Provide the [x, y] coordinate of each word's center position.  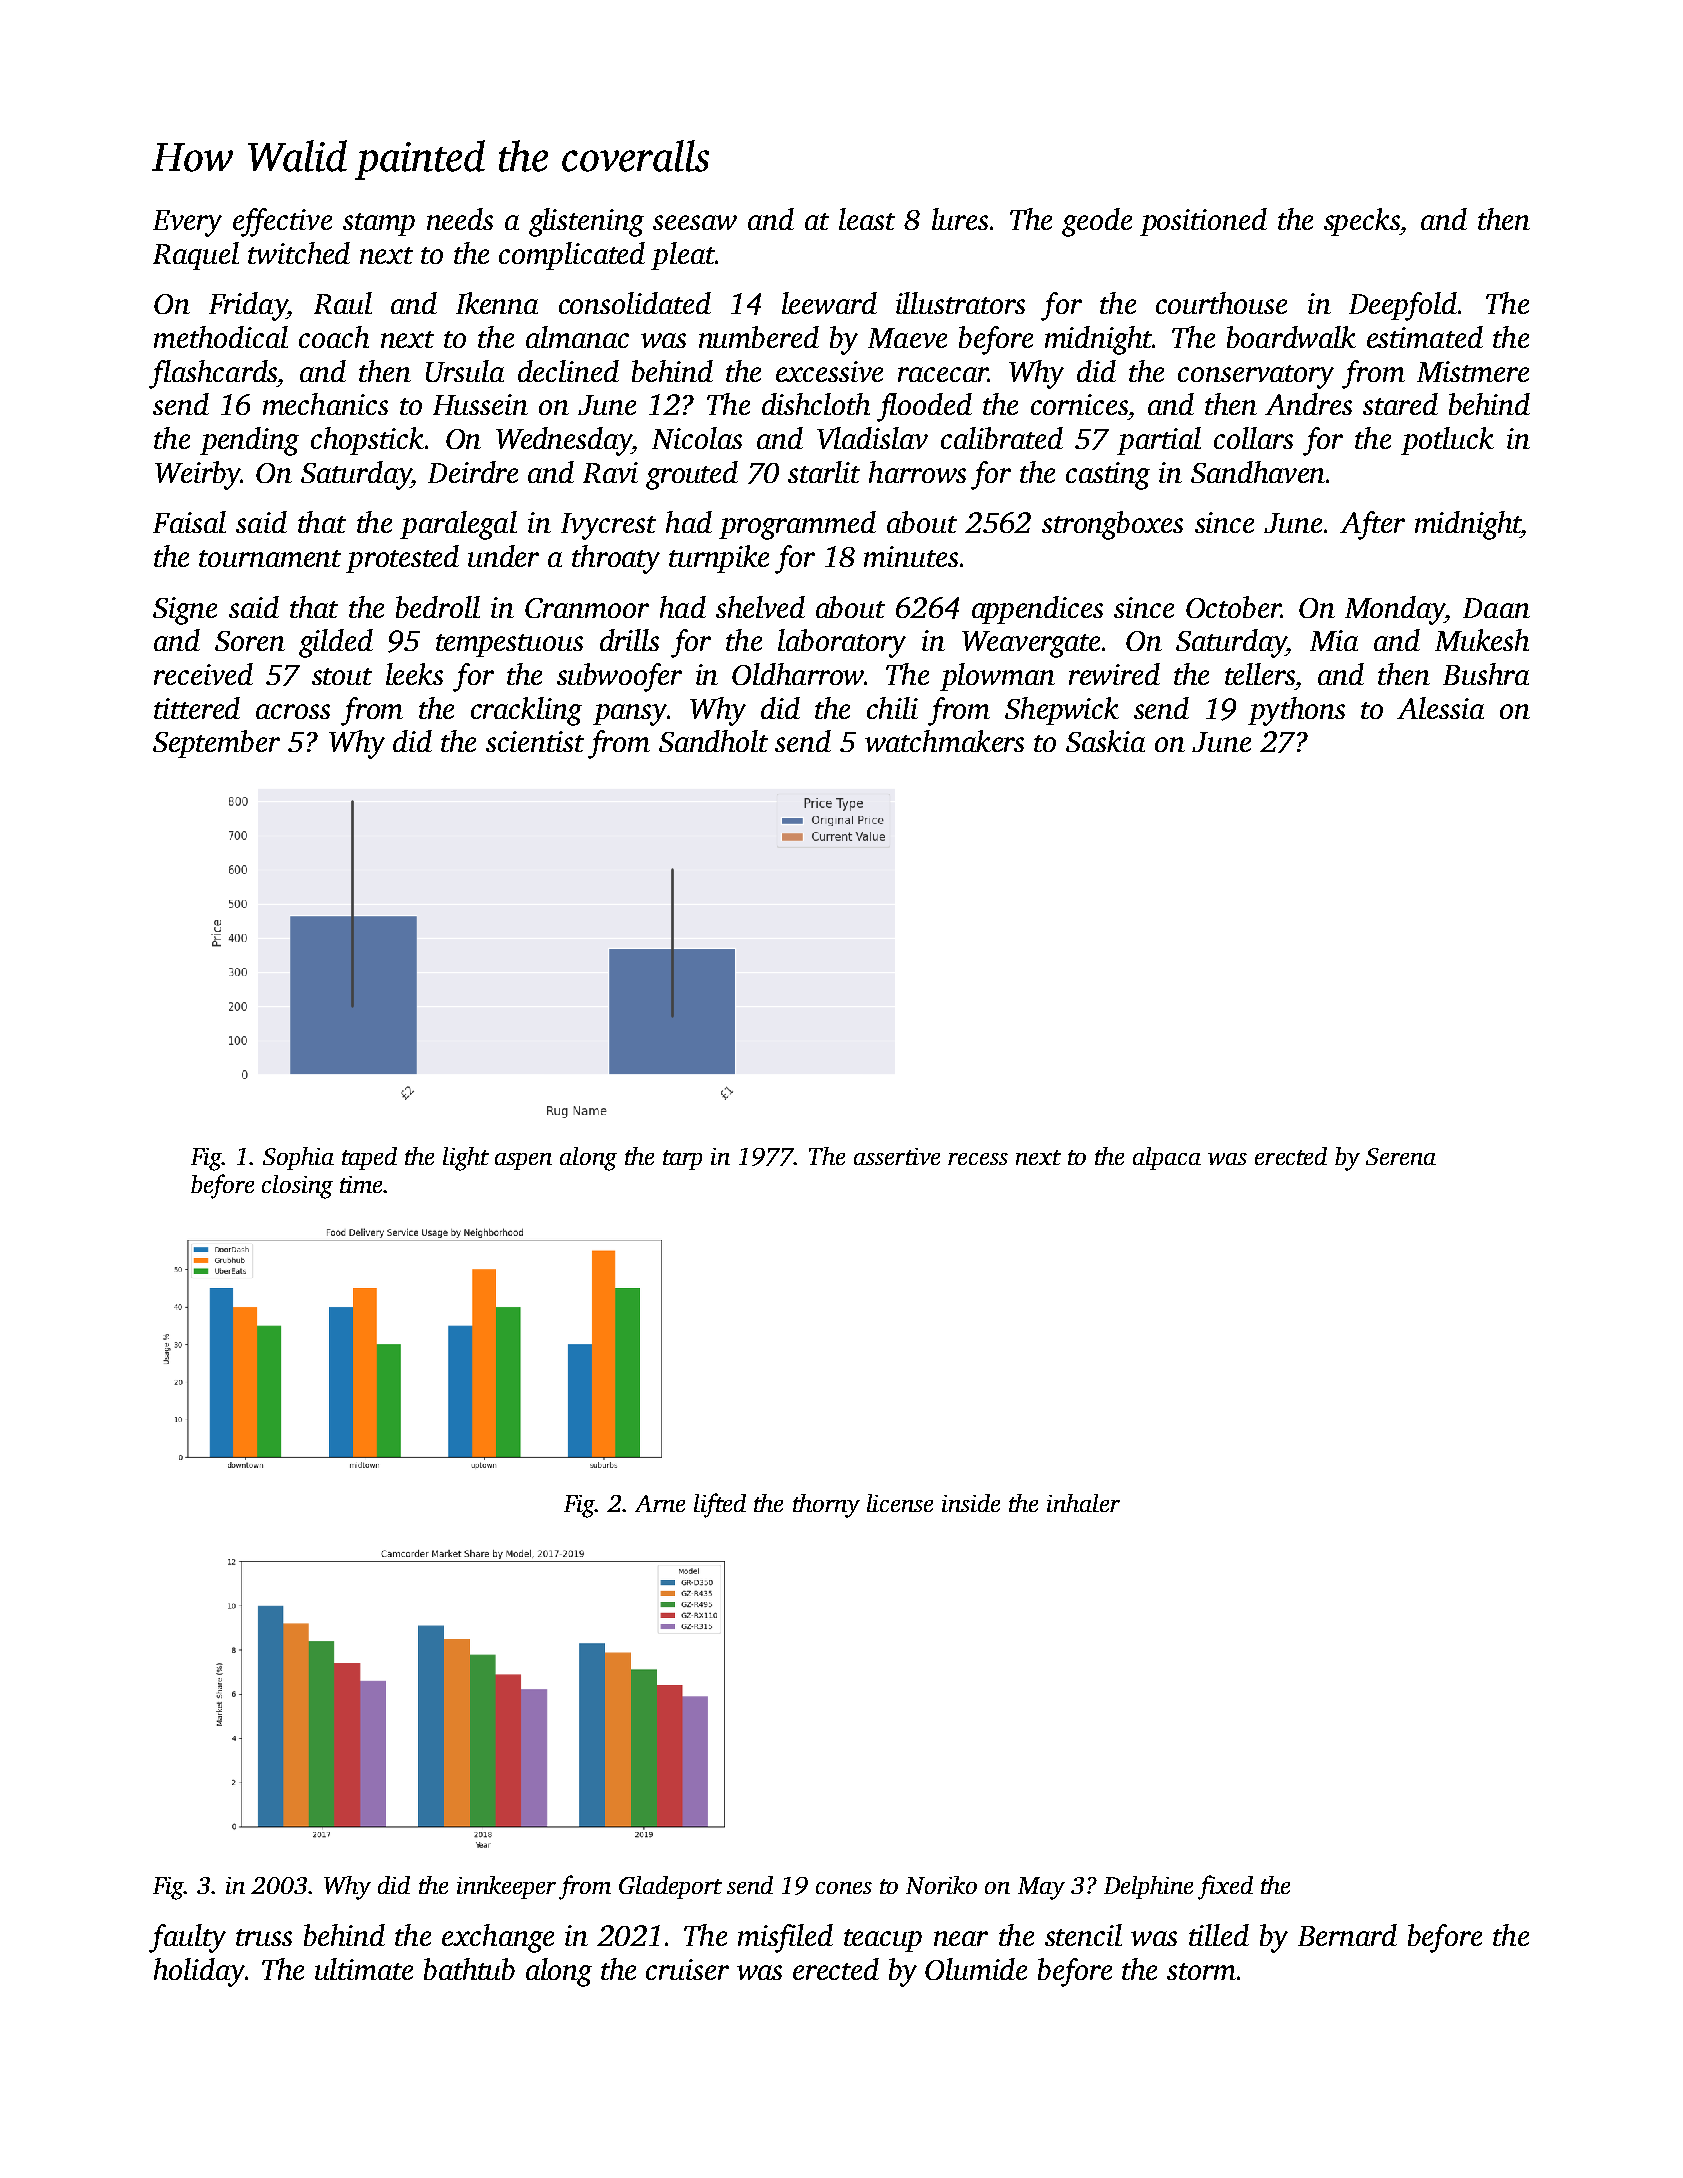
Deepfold [1403, 306]
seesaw [695, 222]
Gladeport [670, 1887]
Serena [1401, 1156]
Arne [660, 1503]
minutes [911, 556]
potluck [1447, 441]
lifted [720, 1505]
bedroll [438, 607]
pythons [1296, 711]
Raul [343, 303]
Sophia [298, 1158]
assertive [897, 1156]
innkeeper [506, 1887]
